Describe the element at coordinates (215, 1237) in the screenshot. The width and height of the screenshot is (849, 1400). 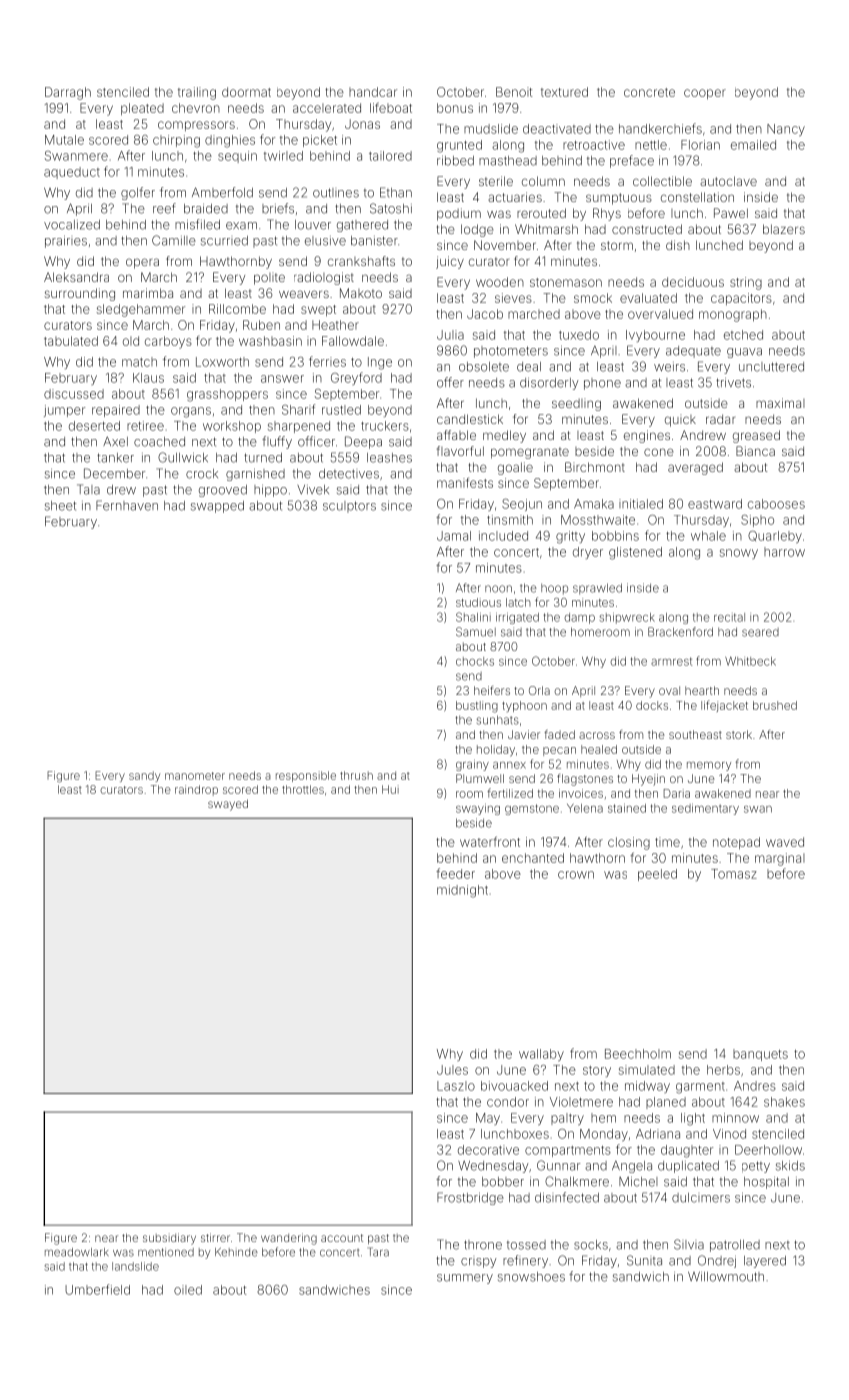
I see `stirrer` at that location.
